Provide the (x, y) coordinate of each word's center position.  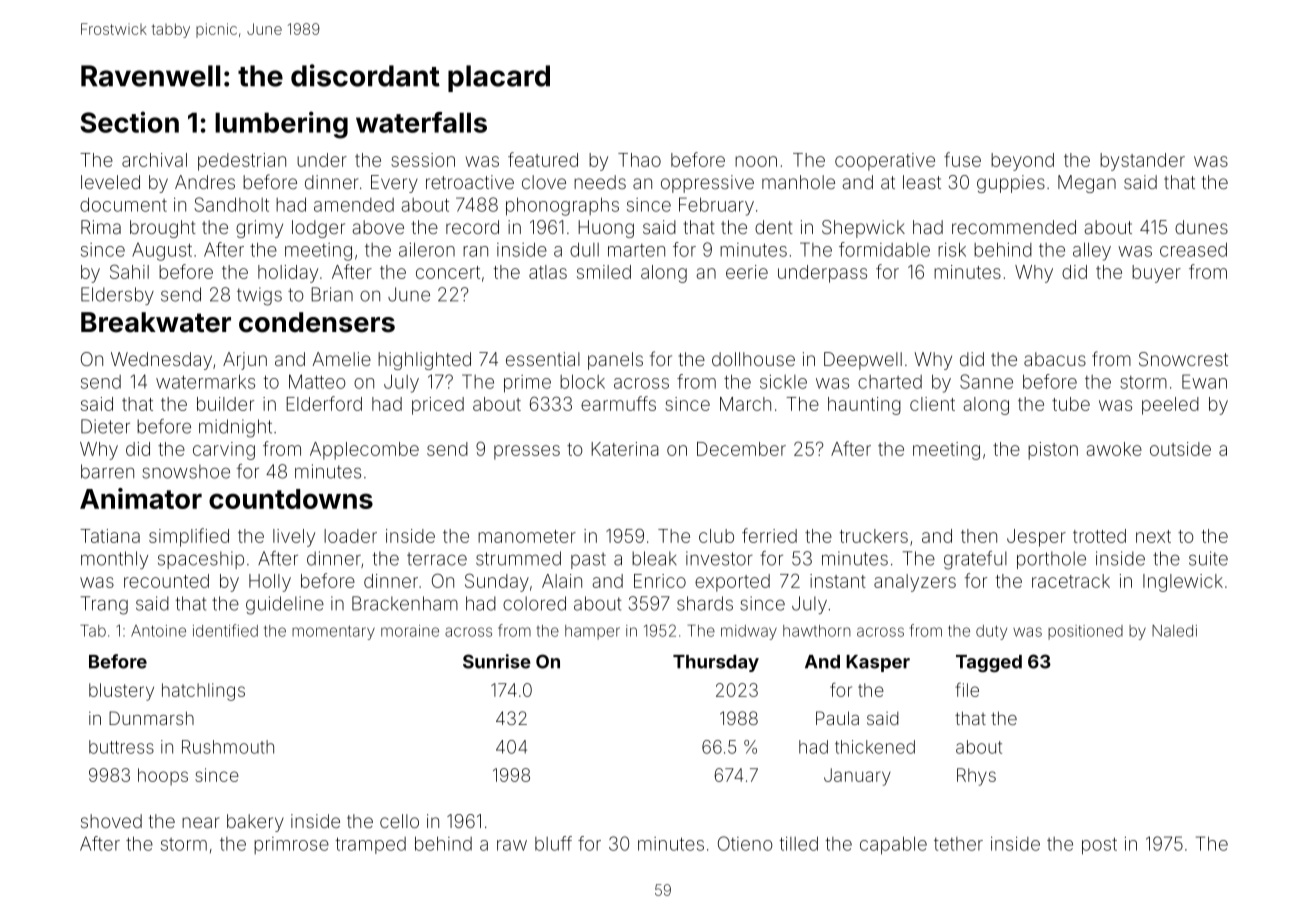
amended (354, 205)
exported (732, 583)
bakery (255, 823)
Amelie (341, 359)
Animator (141, 498)
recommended (1014, 227)
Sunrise (497, 661)
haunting (864, 406)
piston (1053, 451)
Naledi (1174, 631)
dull (584, 249)
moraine (410, 631)
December (741, 449)
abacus (1055, 359)
